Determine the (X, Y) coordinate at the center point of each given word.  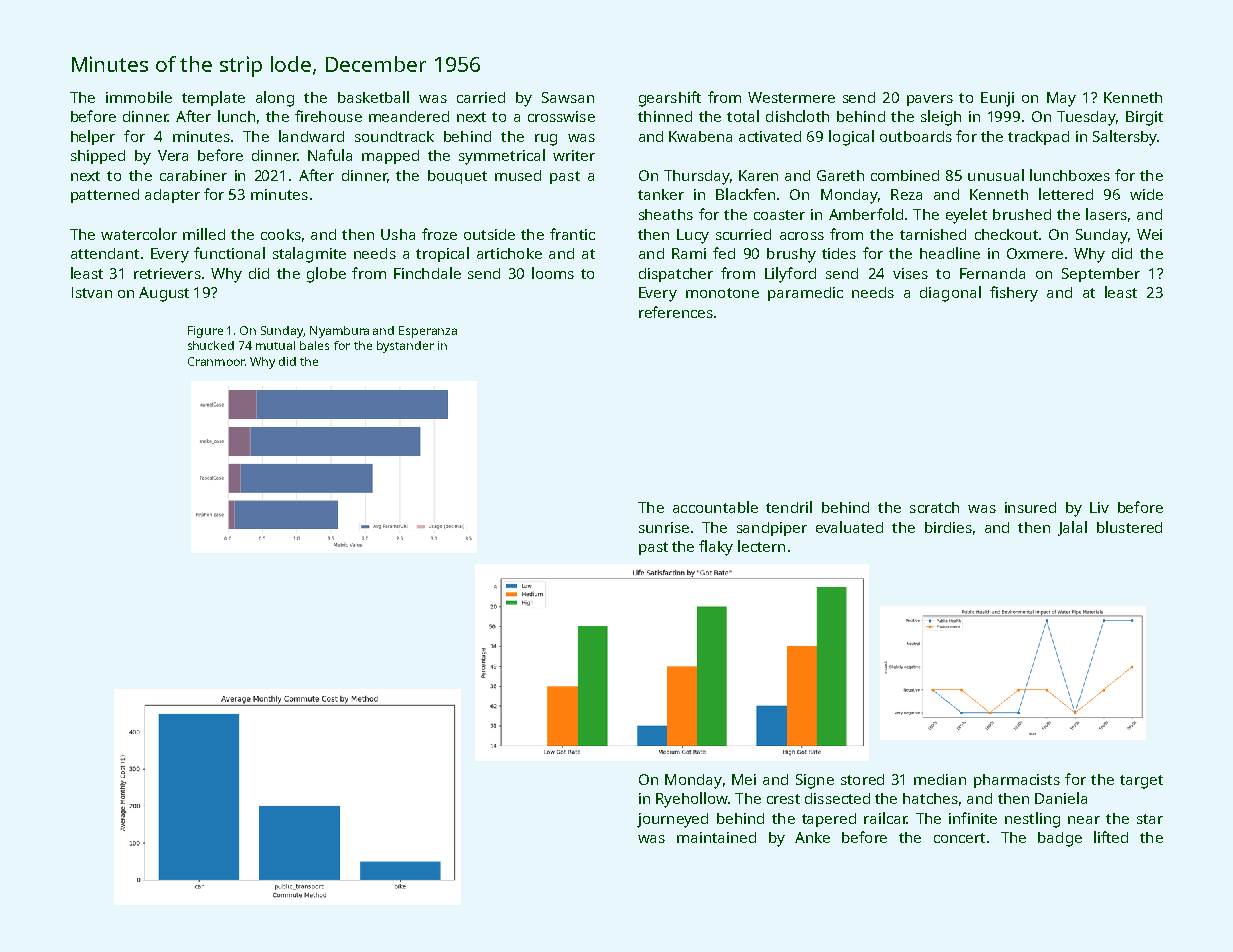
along (275, 99)
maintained (716, 837)
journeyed (672, 820)
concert (959, 838)
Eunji (997, 99)
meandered (409, 116)
